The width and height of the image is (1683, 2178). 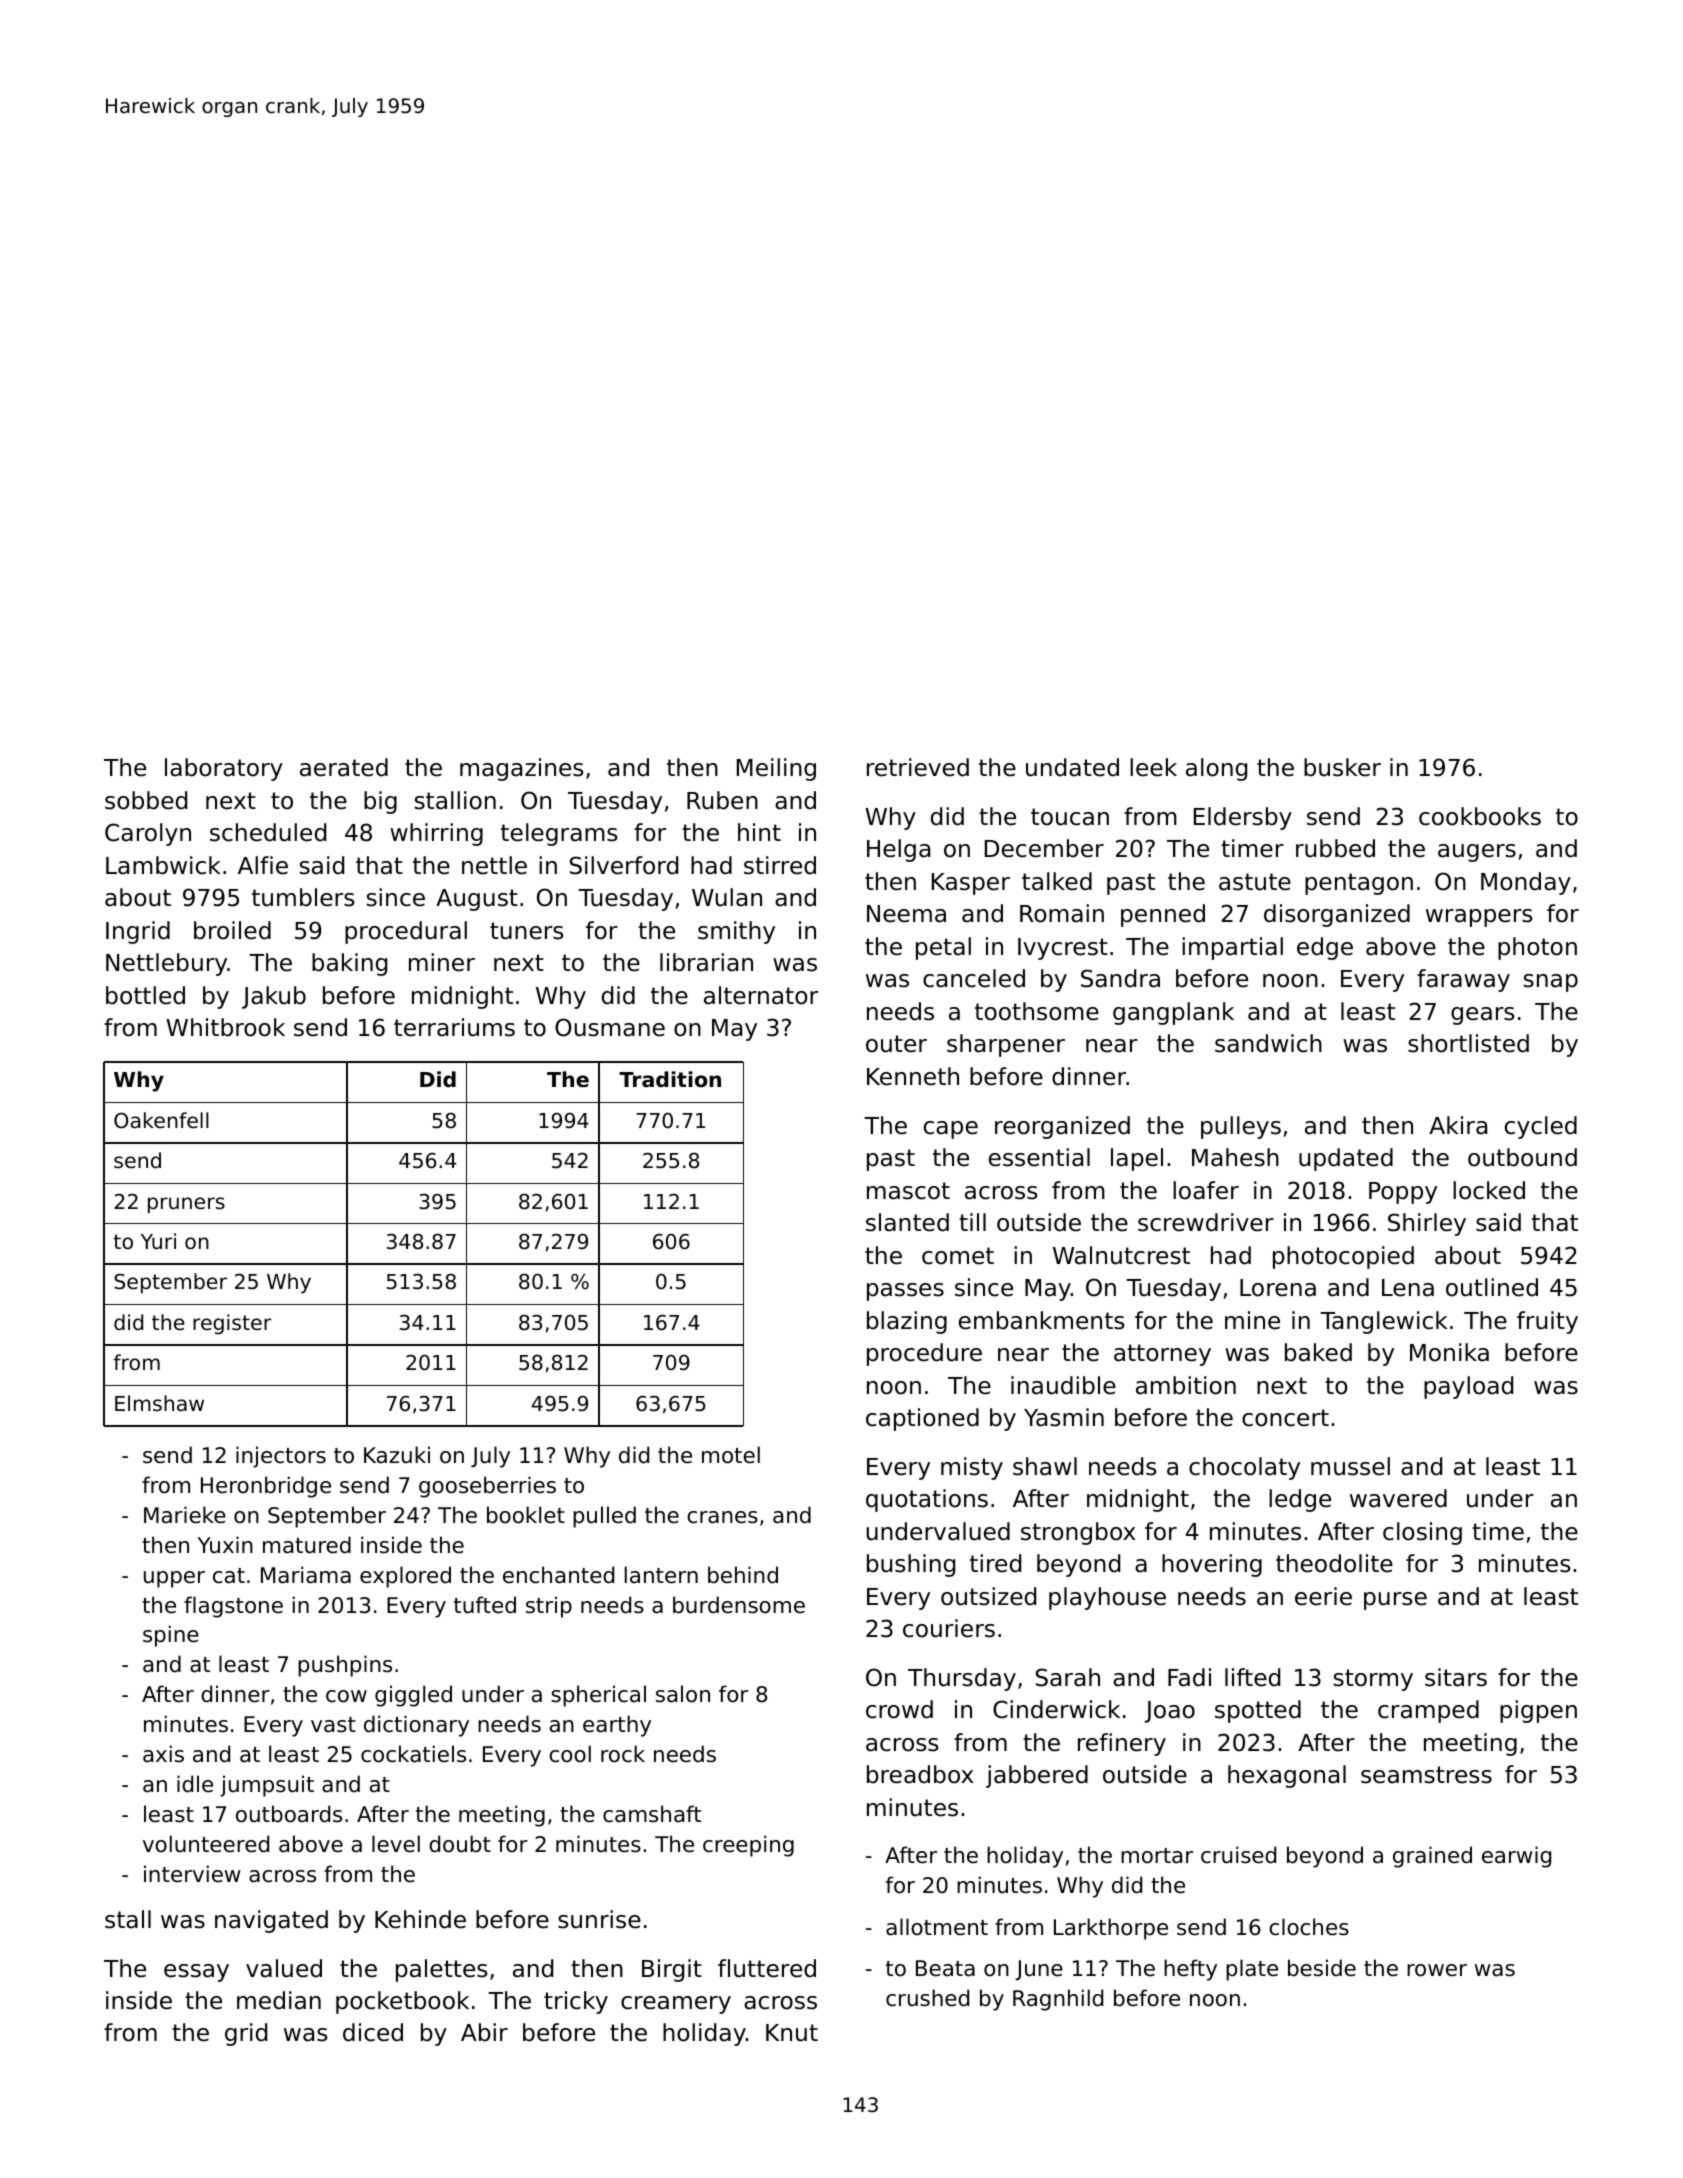 I want to click on baking, so click(x=349, y=964).
